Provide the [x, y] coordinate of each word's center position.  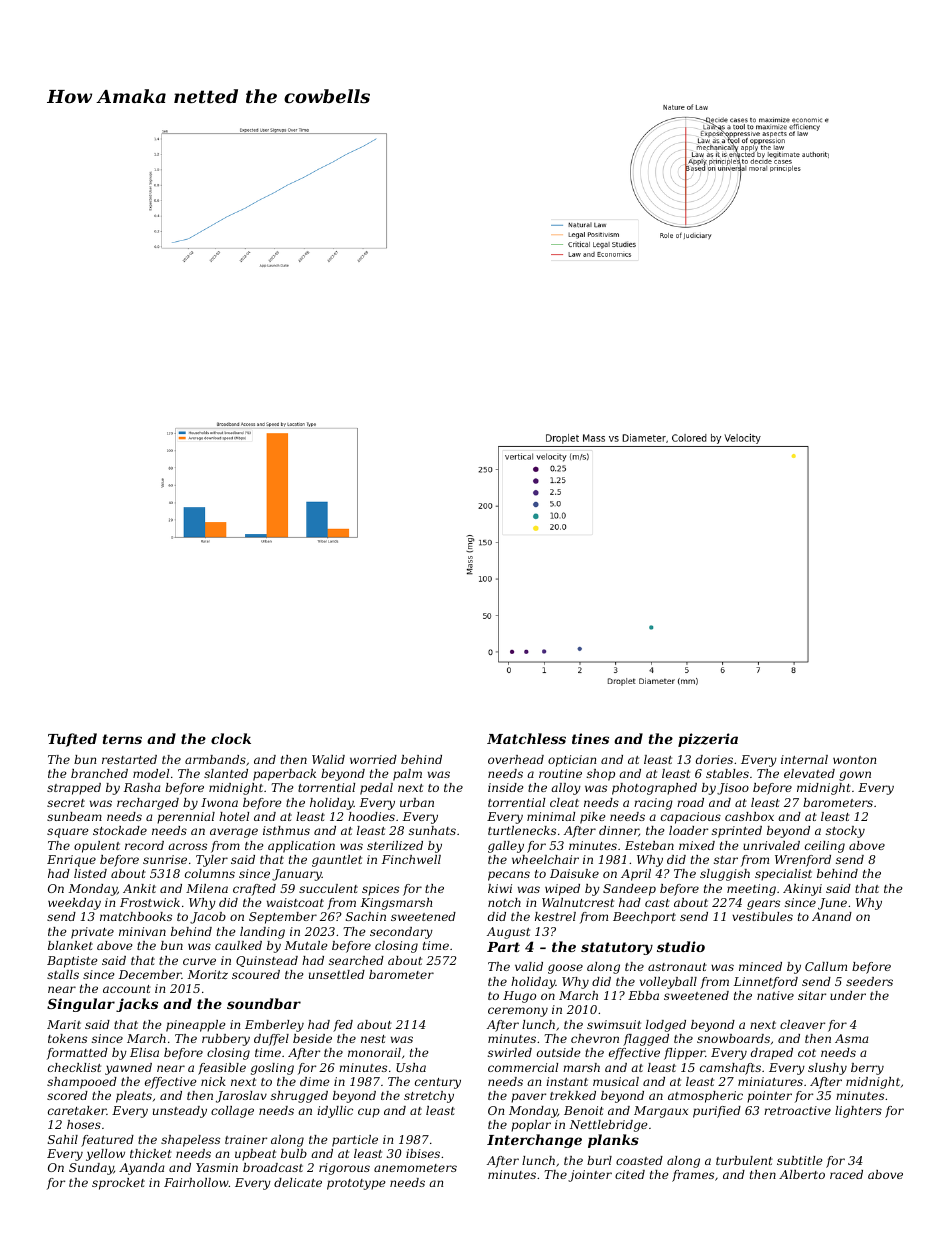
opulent [97, 847]
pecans [509, 876]
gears [763, 905]
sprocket [118, 1184]
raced [846, 1174]
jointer [590, 1176]
